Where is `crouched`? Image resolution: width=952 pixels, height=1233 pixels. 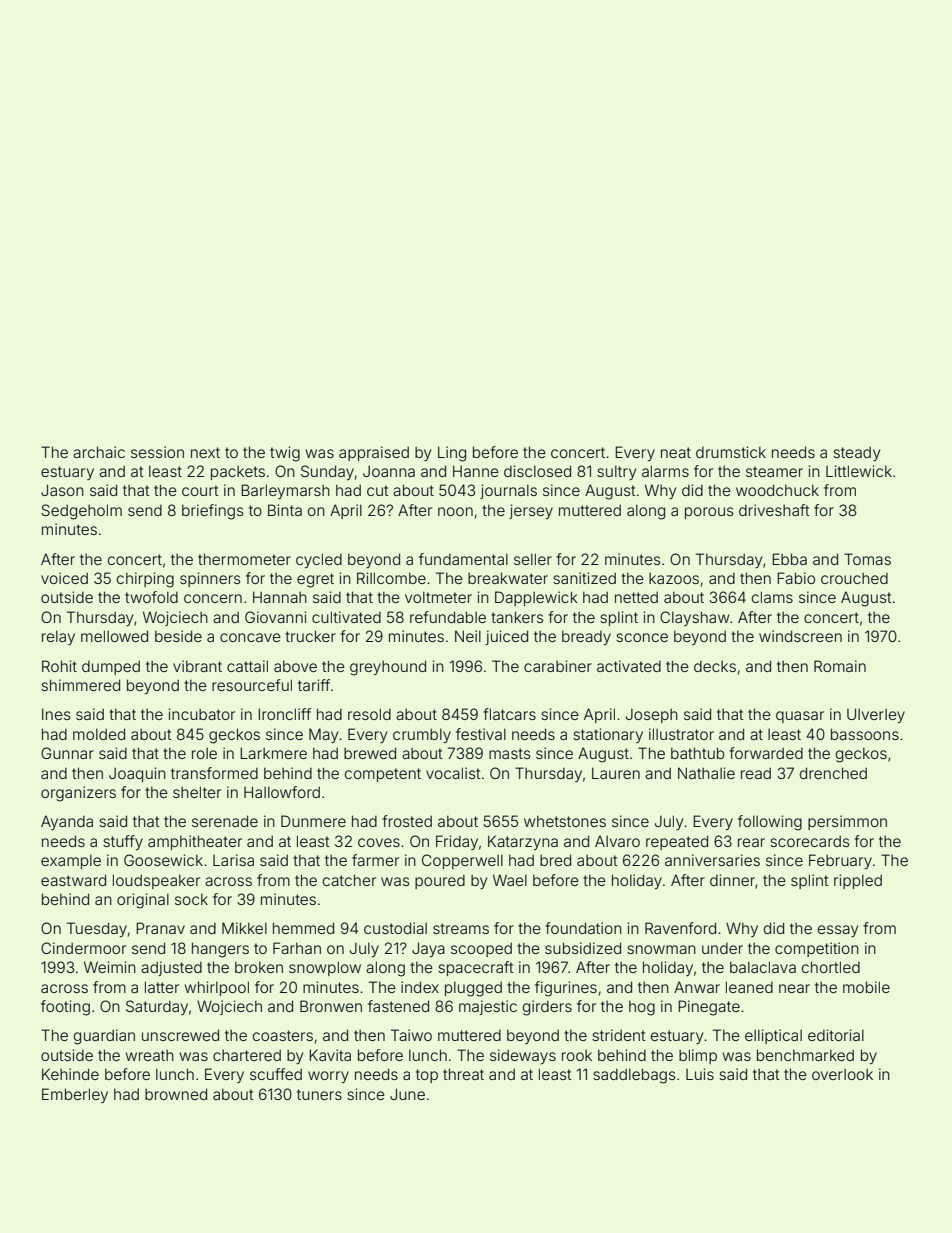
crouched is located at coordinates (854, 578).
